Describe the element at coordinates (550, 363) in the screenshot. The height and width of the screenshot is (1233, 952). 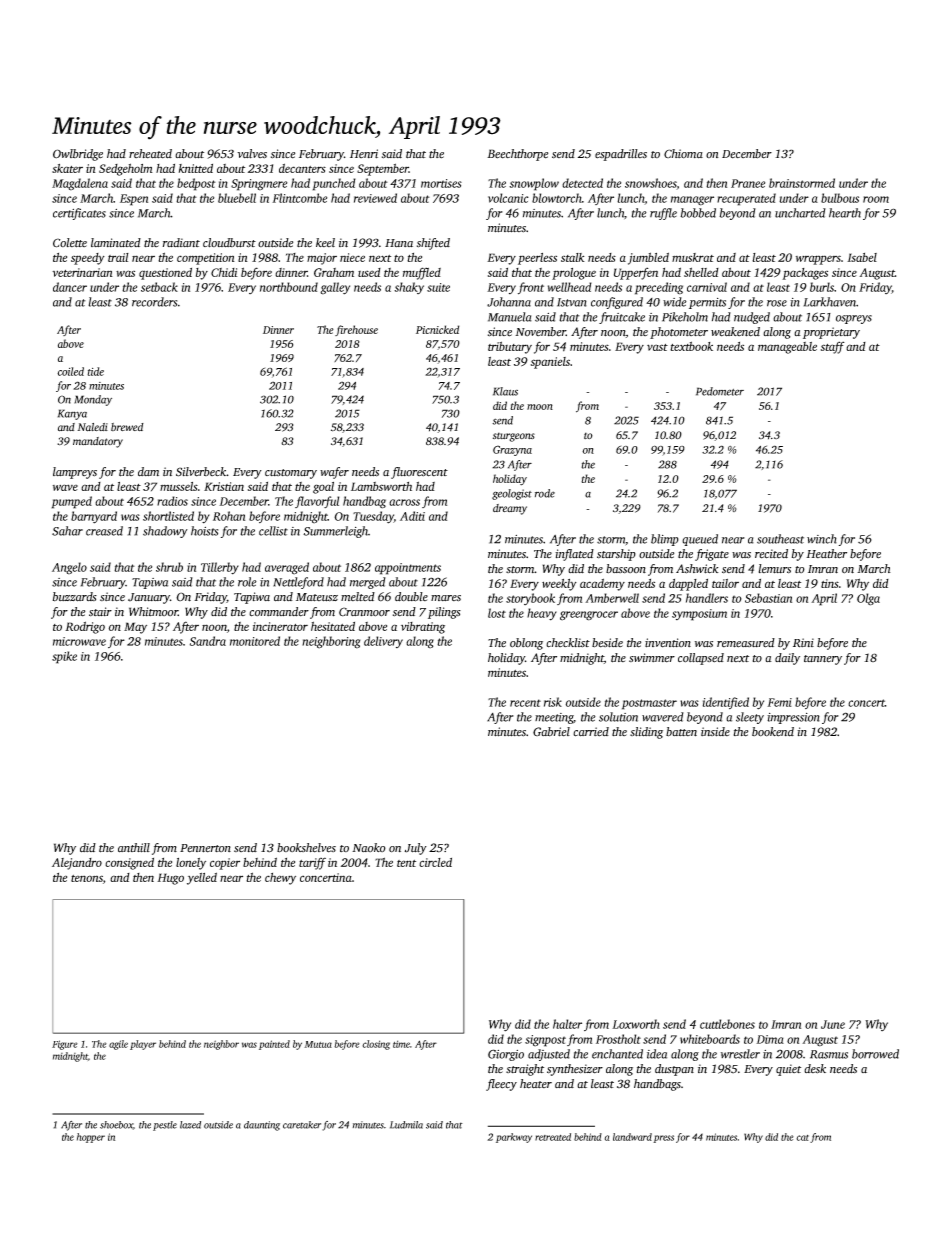
I see `spaniels` at that location.
